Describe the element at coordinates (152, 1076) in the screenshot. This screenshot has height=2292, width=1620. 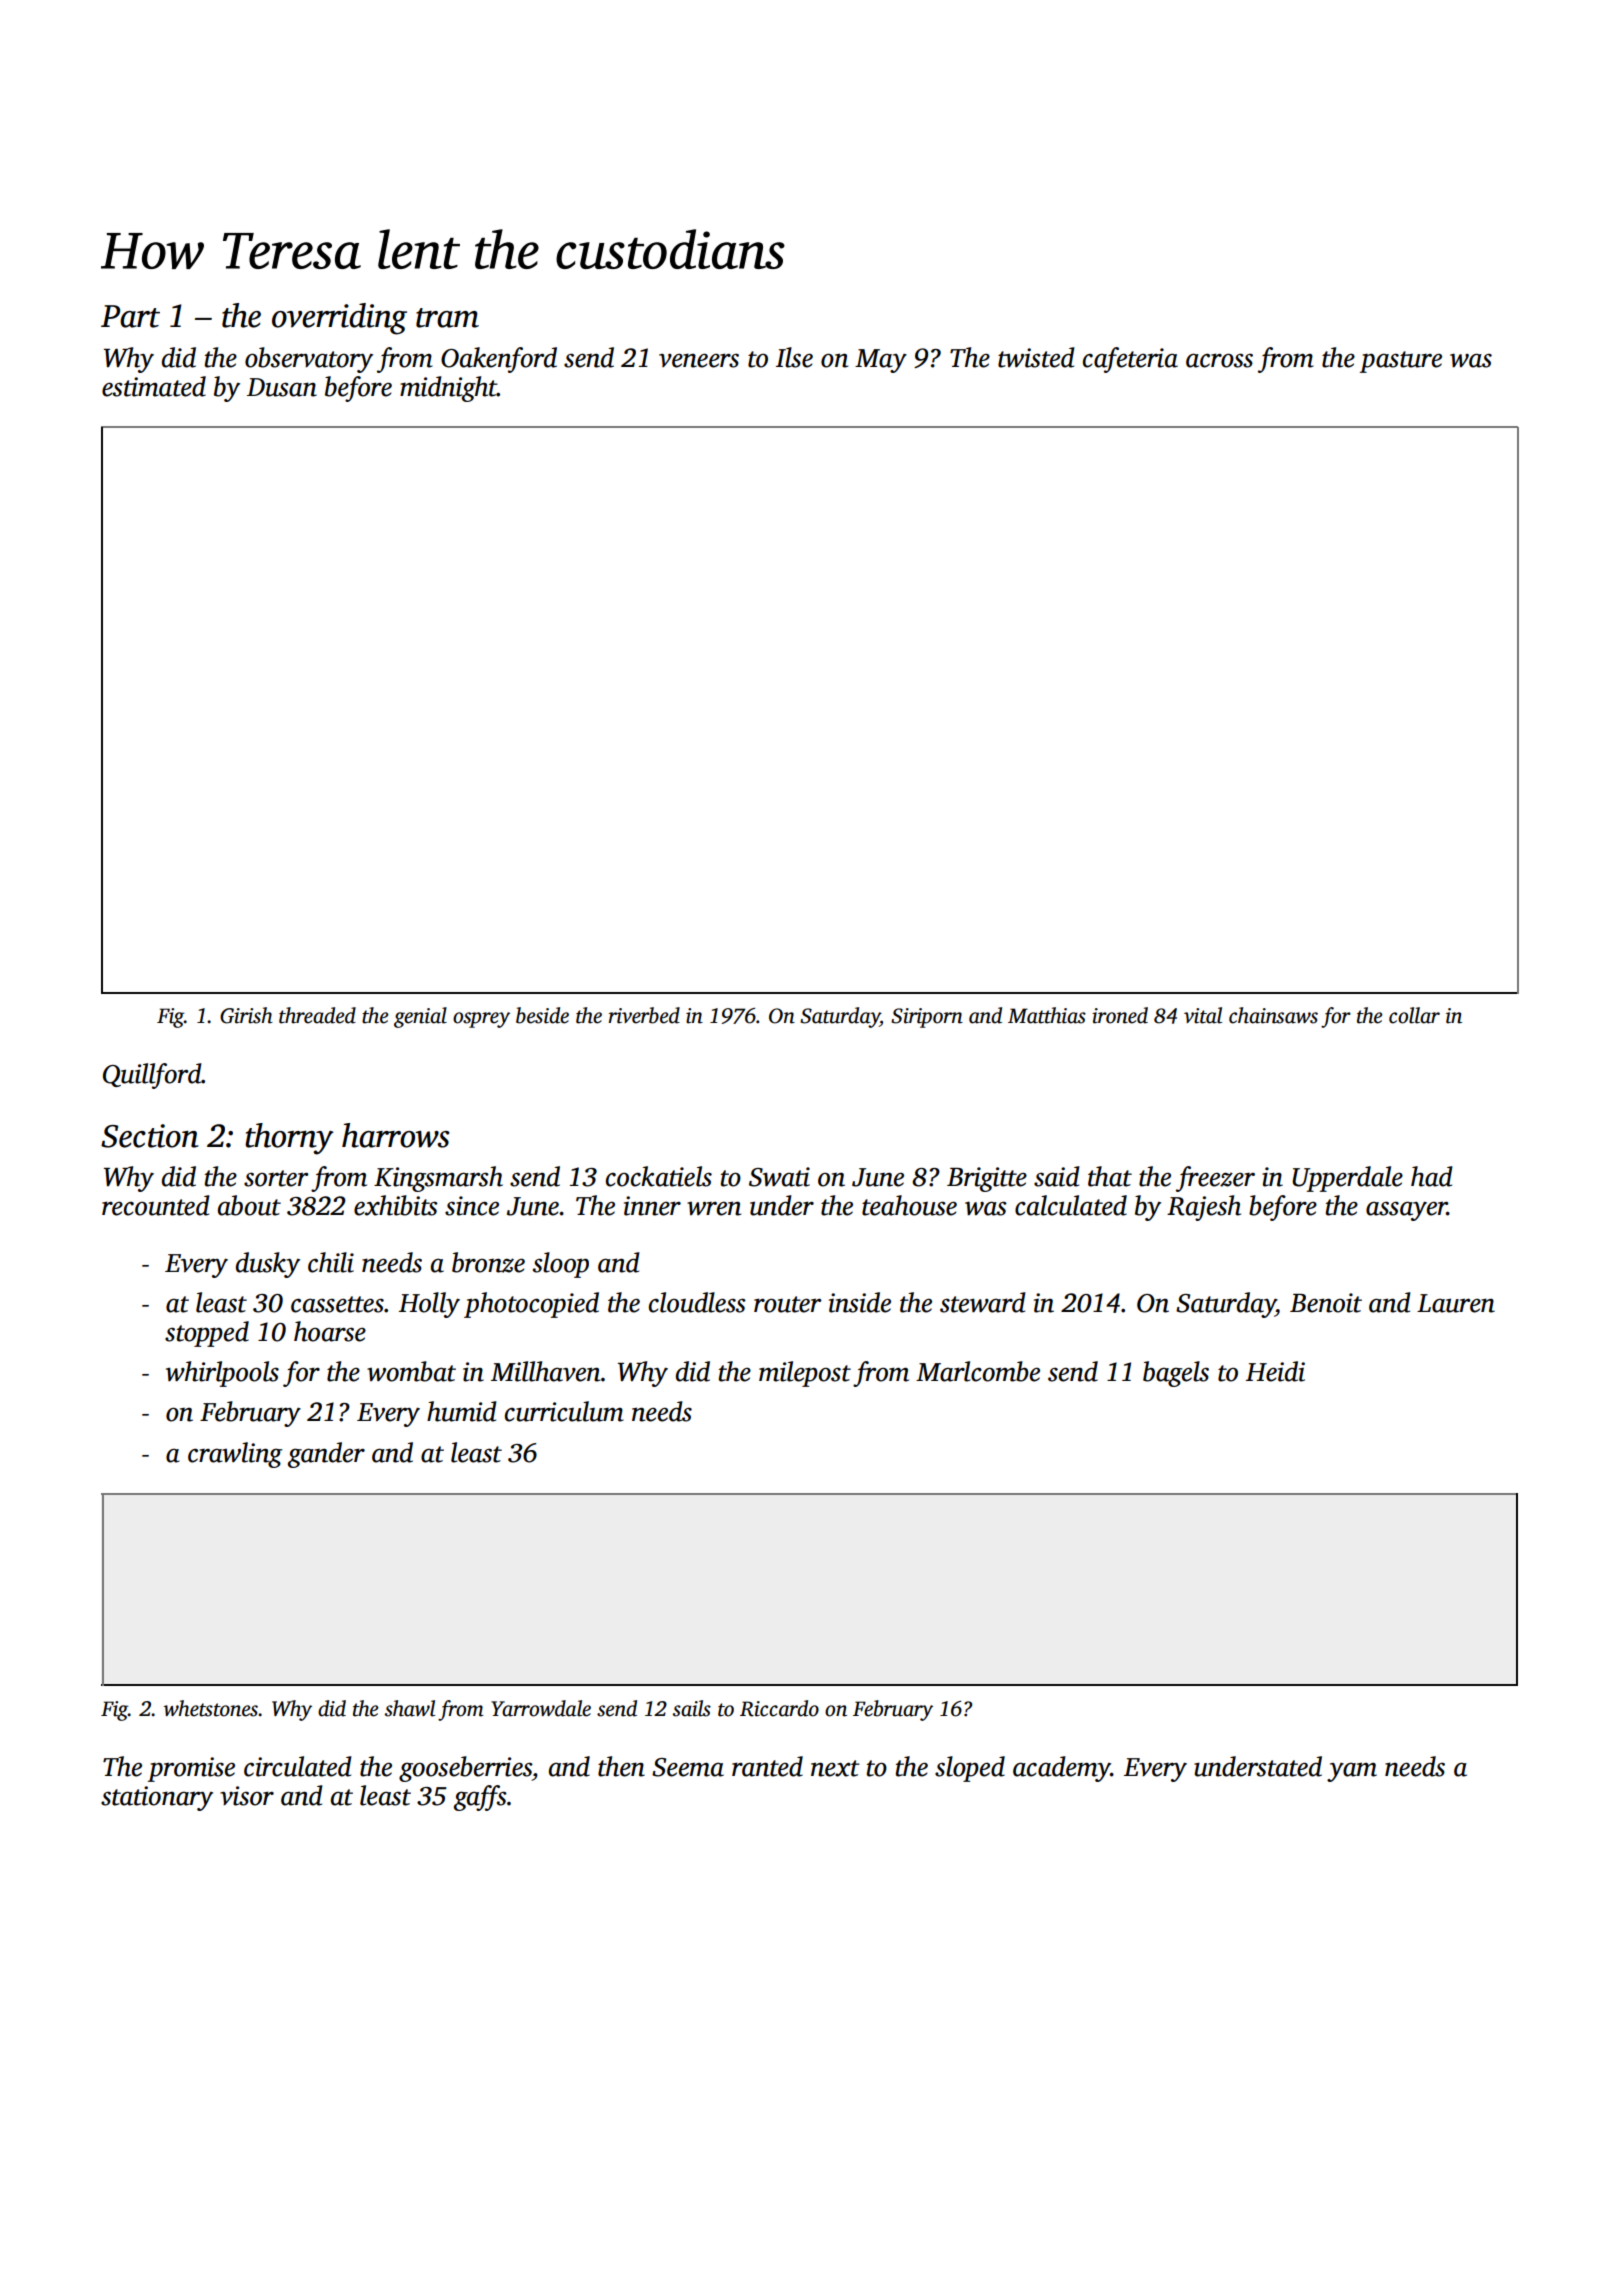
I see `Quillford` at that location.
